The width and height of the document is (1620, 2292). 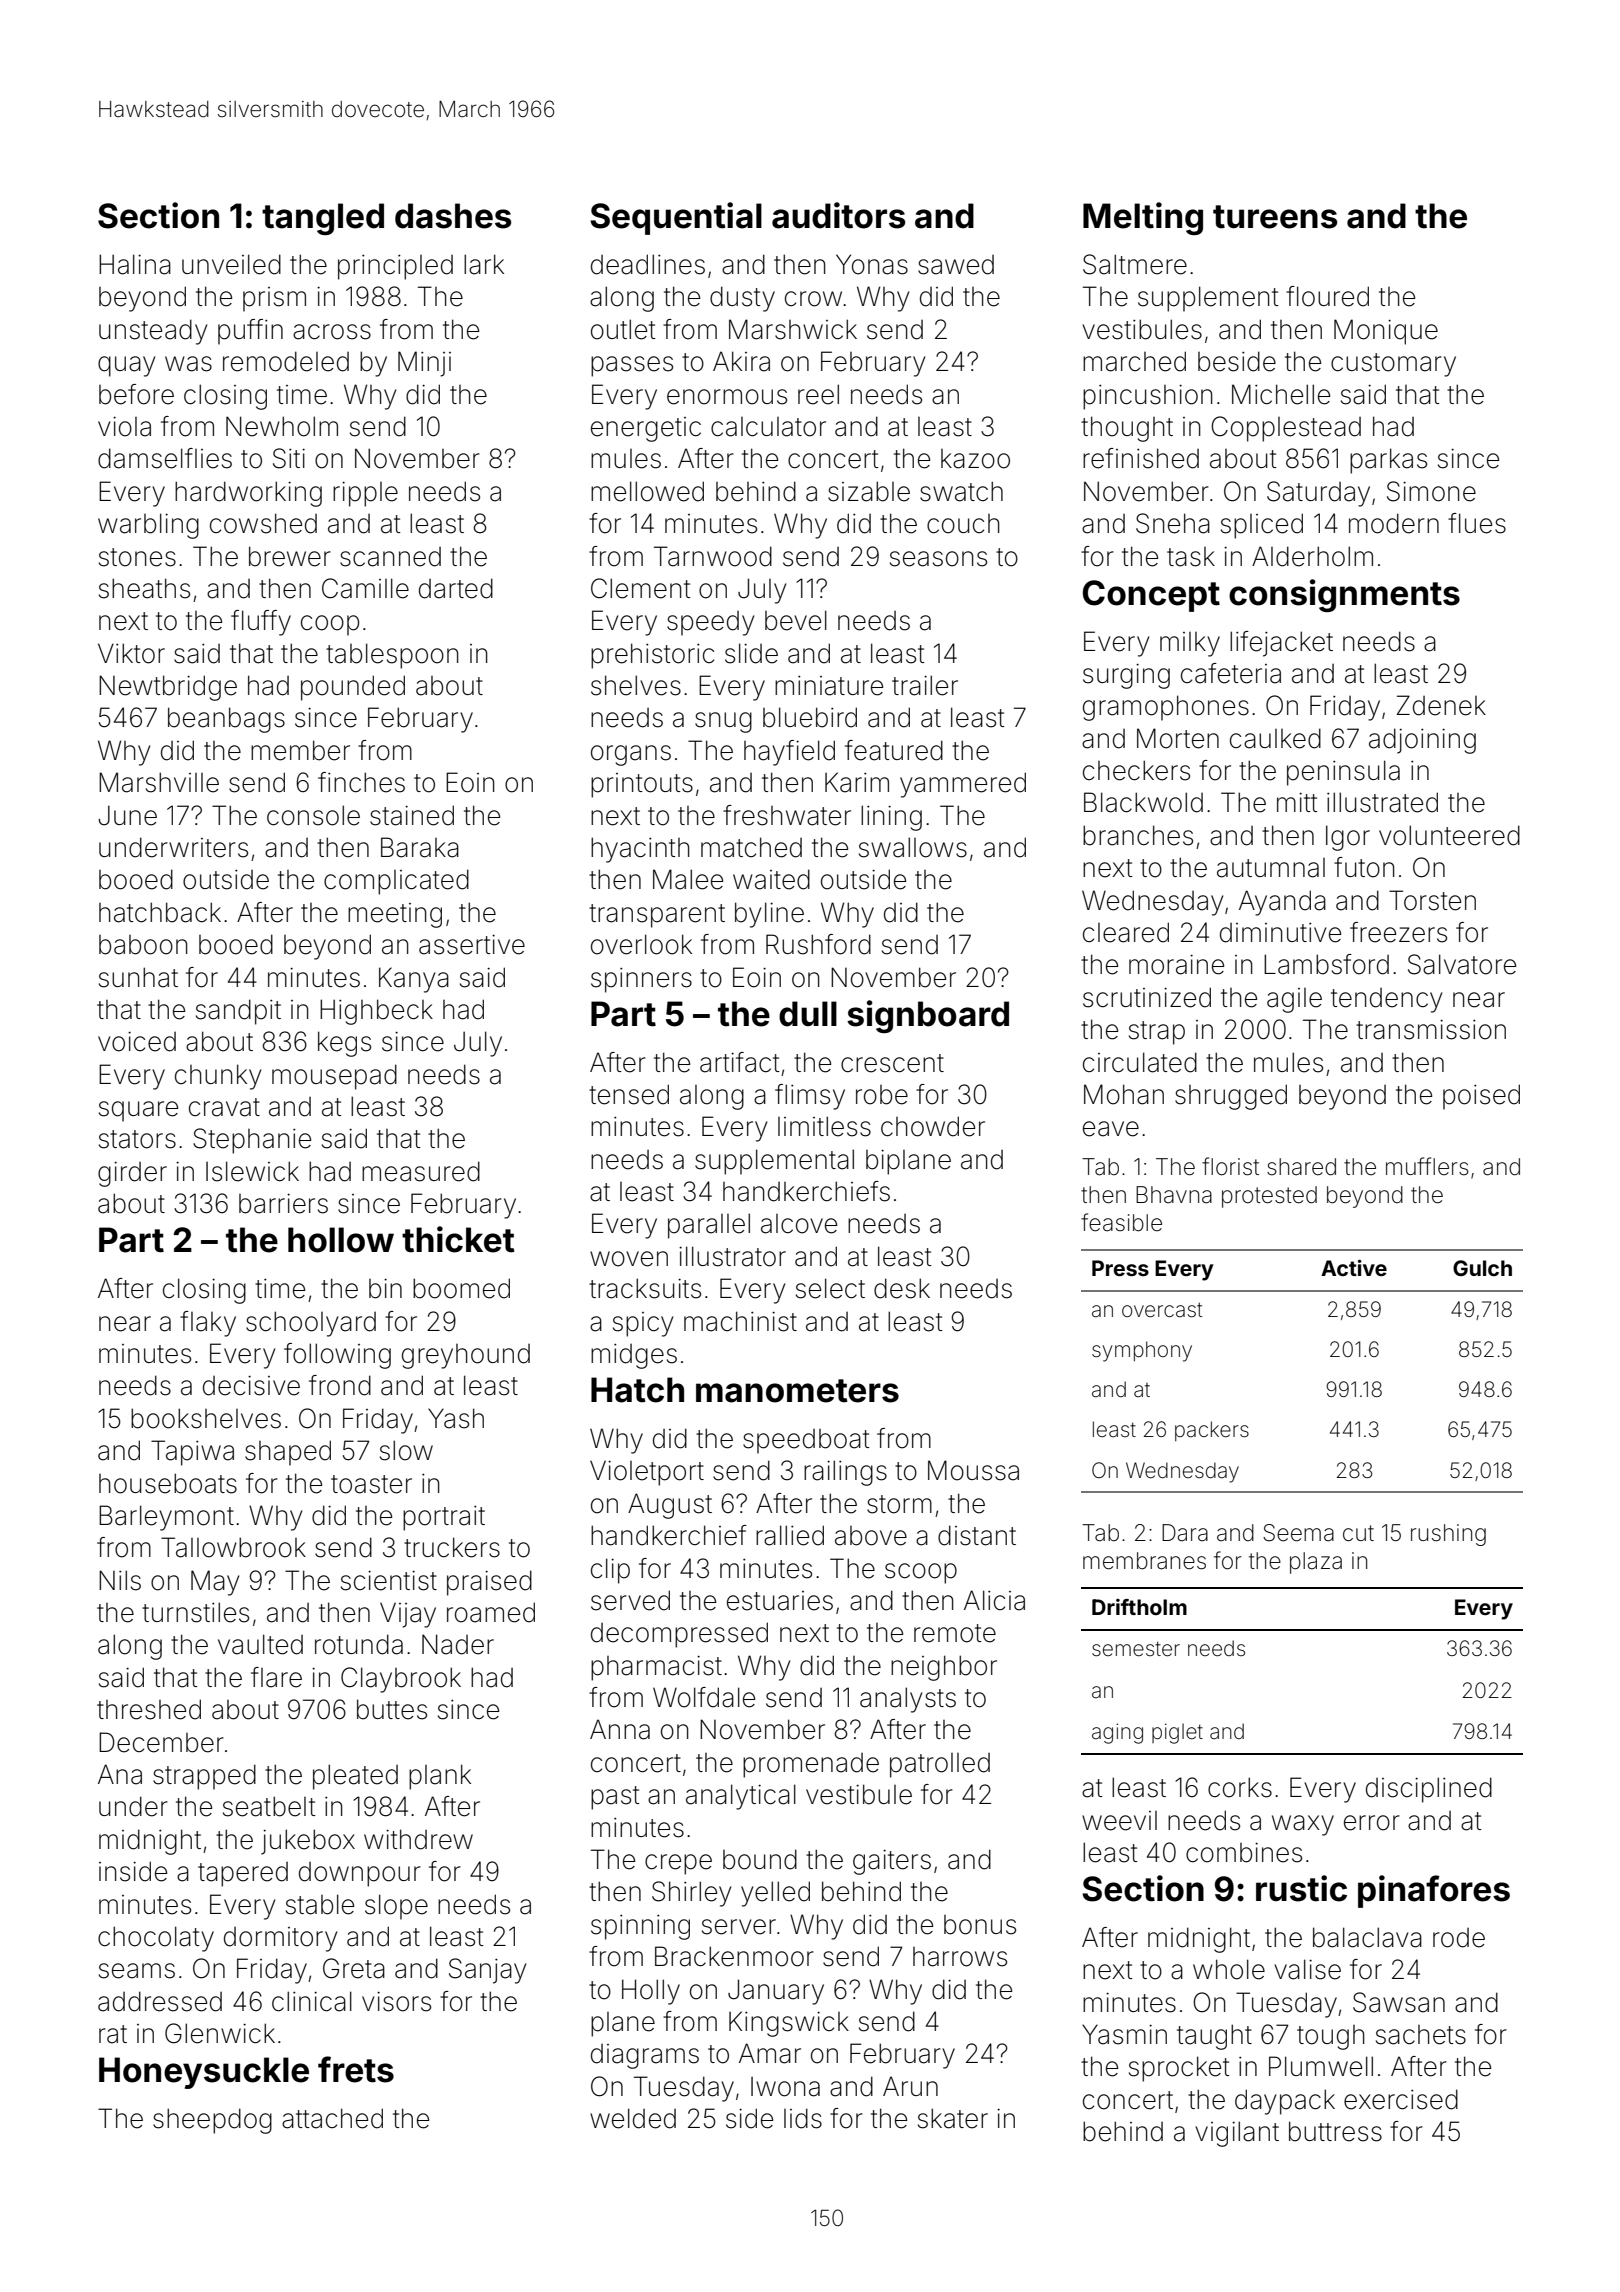 What do you see at coordinates (1448, 1535) in the document?
I see `rushing` at bounding box center [1448, 1535].
